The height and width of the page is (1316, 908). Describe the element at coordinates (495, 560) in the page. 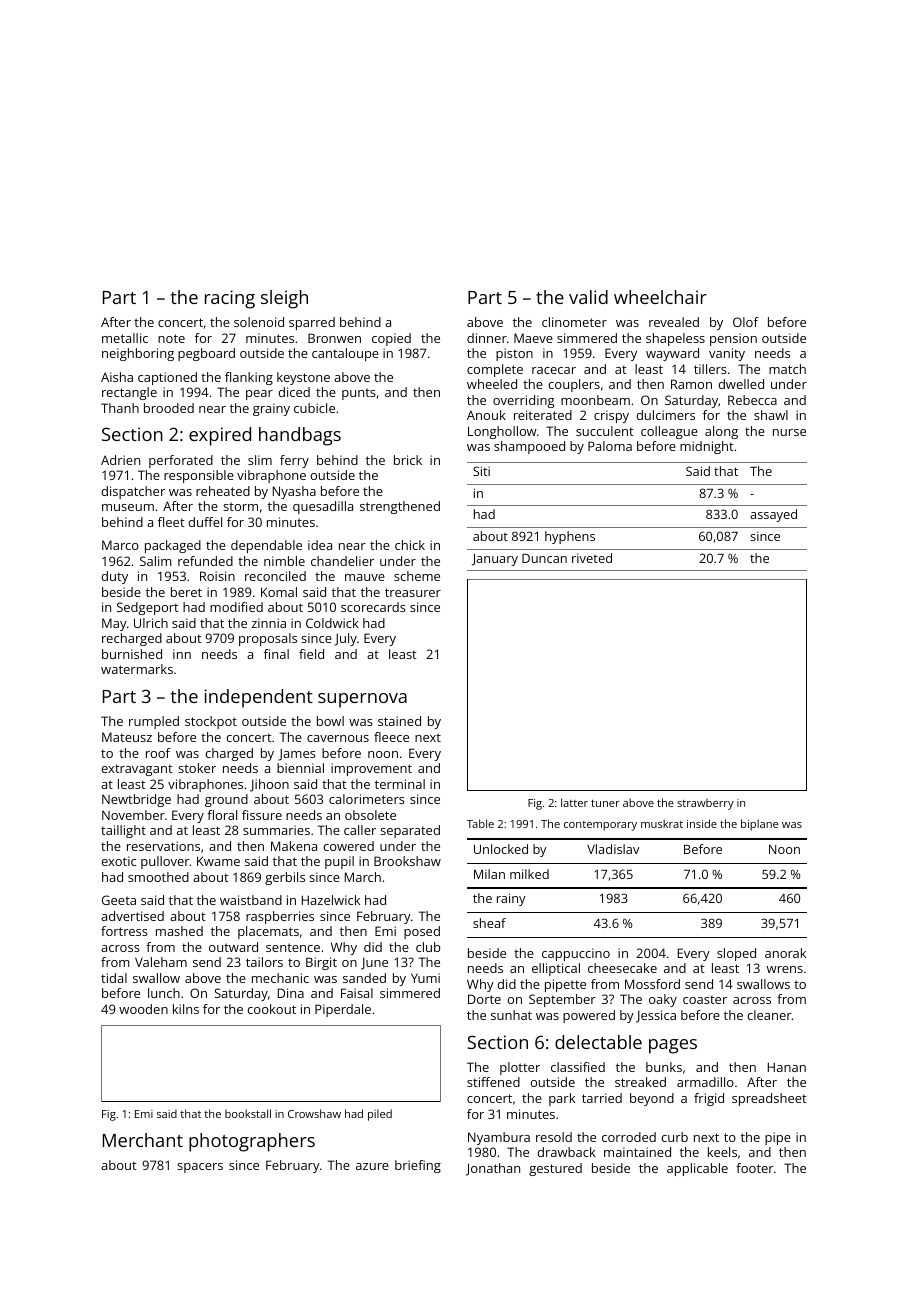

I see `January` at that location.
